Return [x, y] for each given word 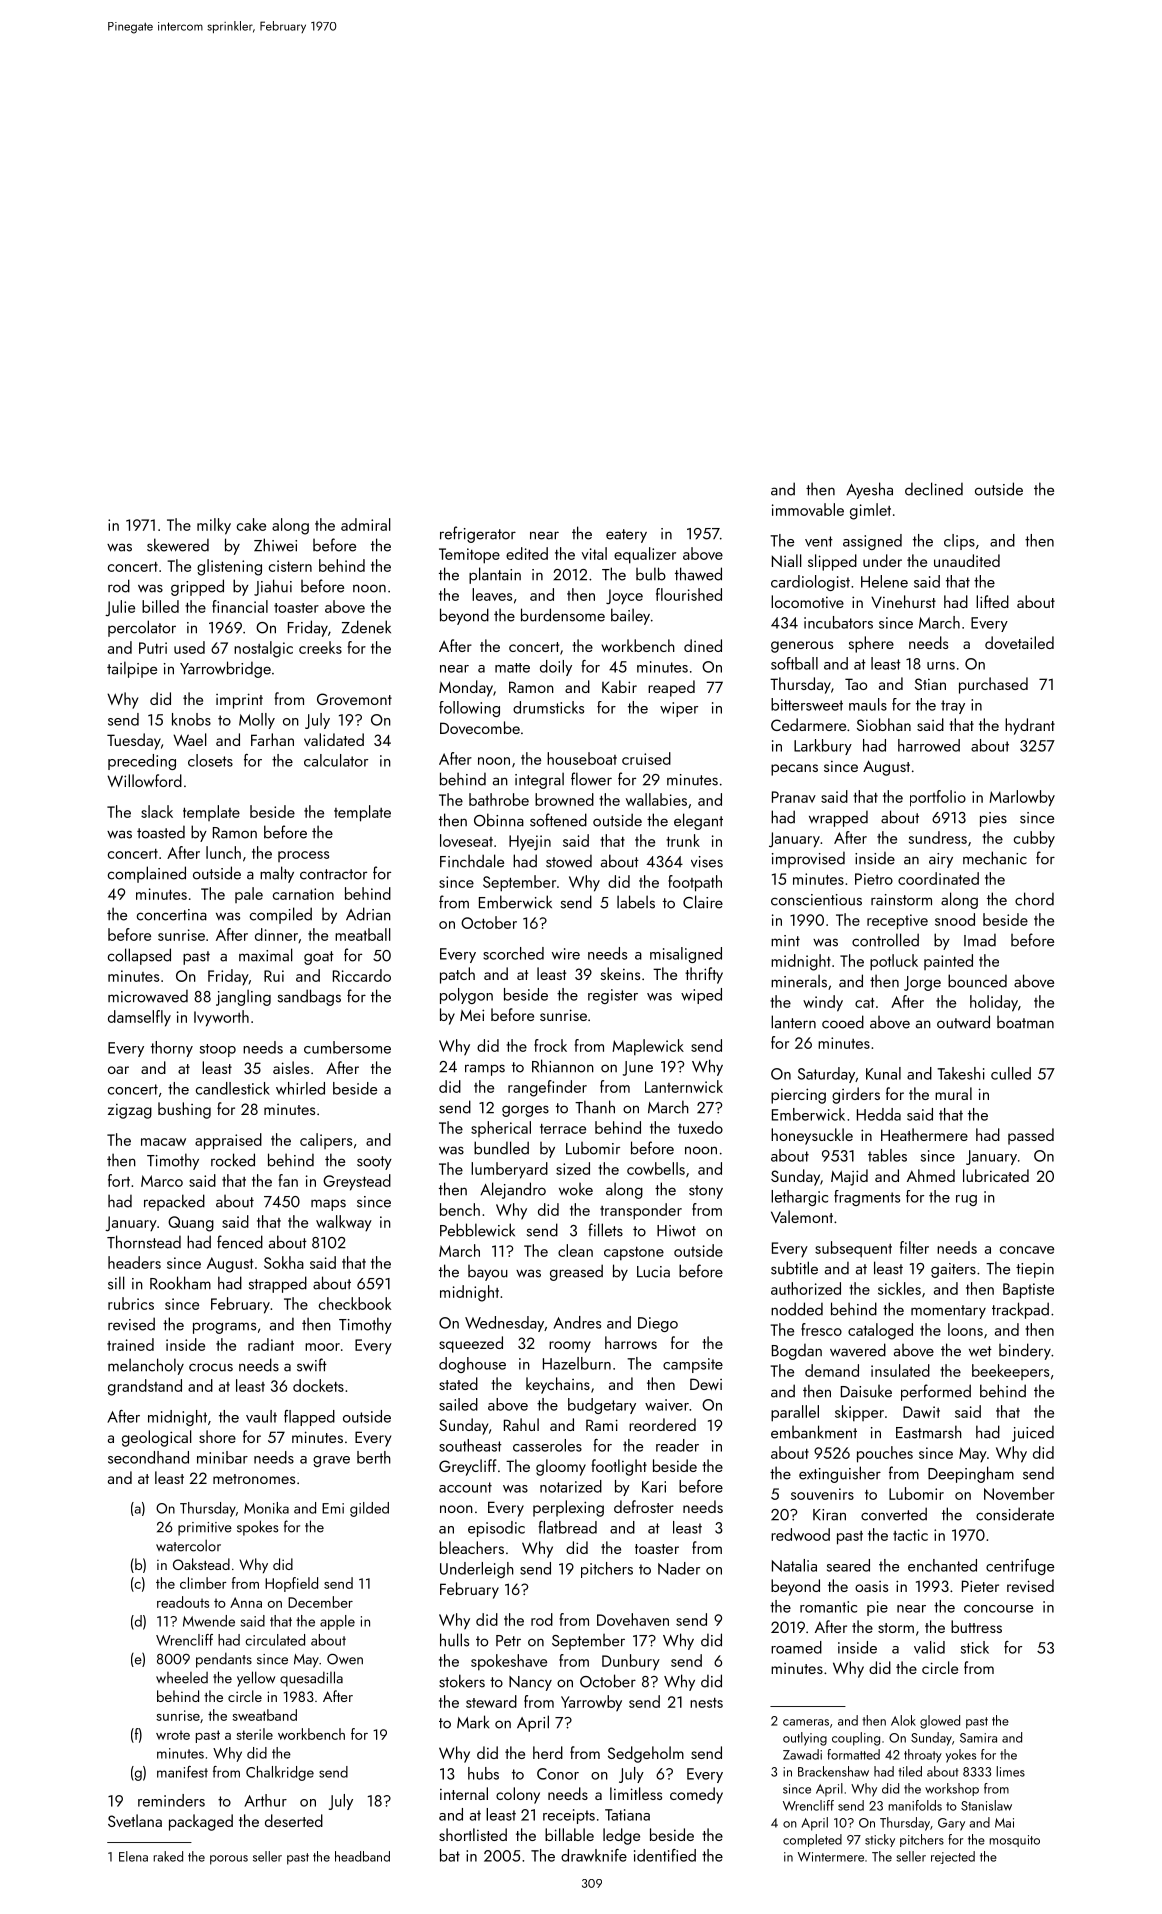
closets [210, 760]
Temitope [469, 556]
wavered [858, 1350]
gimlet [870, 511]
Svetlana [135, 1820]
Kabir [619, 686]
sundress [938, 837]
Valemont [802, 1216]
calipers [326, 1141]
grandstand [145, 1387]
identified [665, 1855]
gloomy [561, 1467]
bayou [488, 1273]
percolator [142, 628]
